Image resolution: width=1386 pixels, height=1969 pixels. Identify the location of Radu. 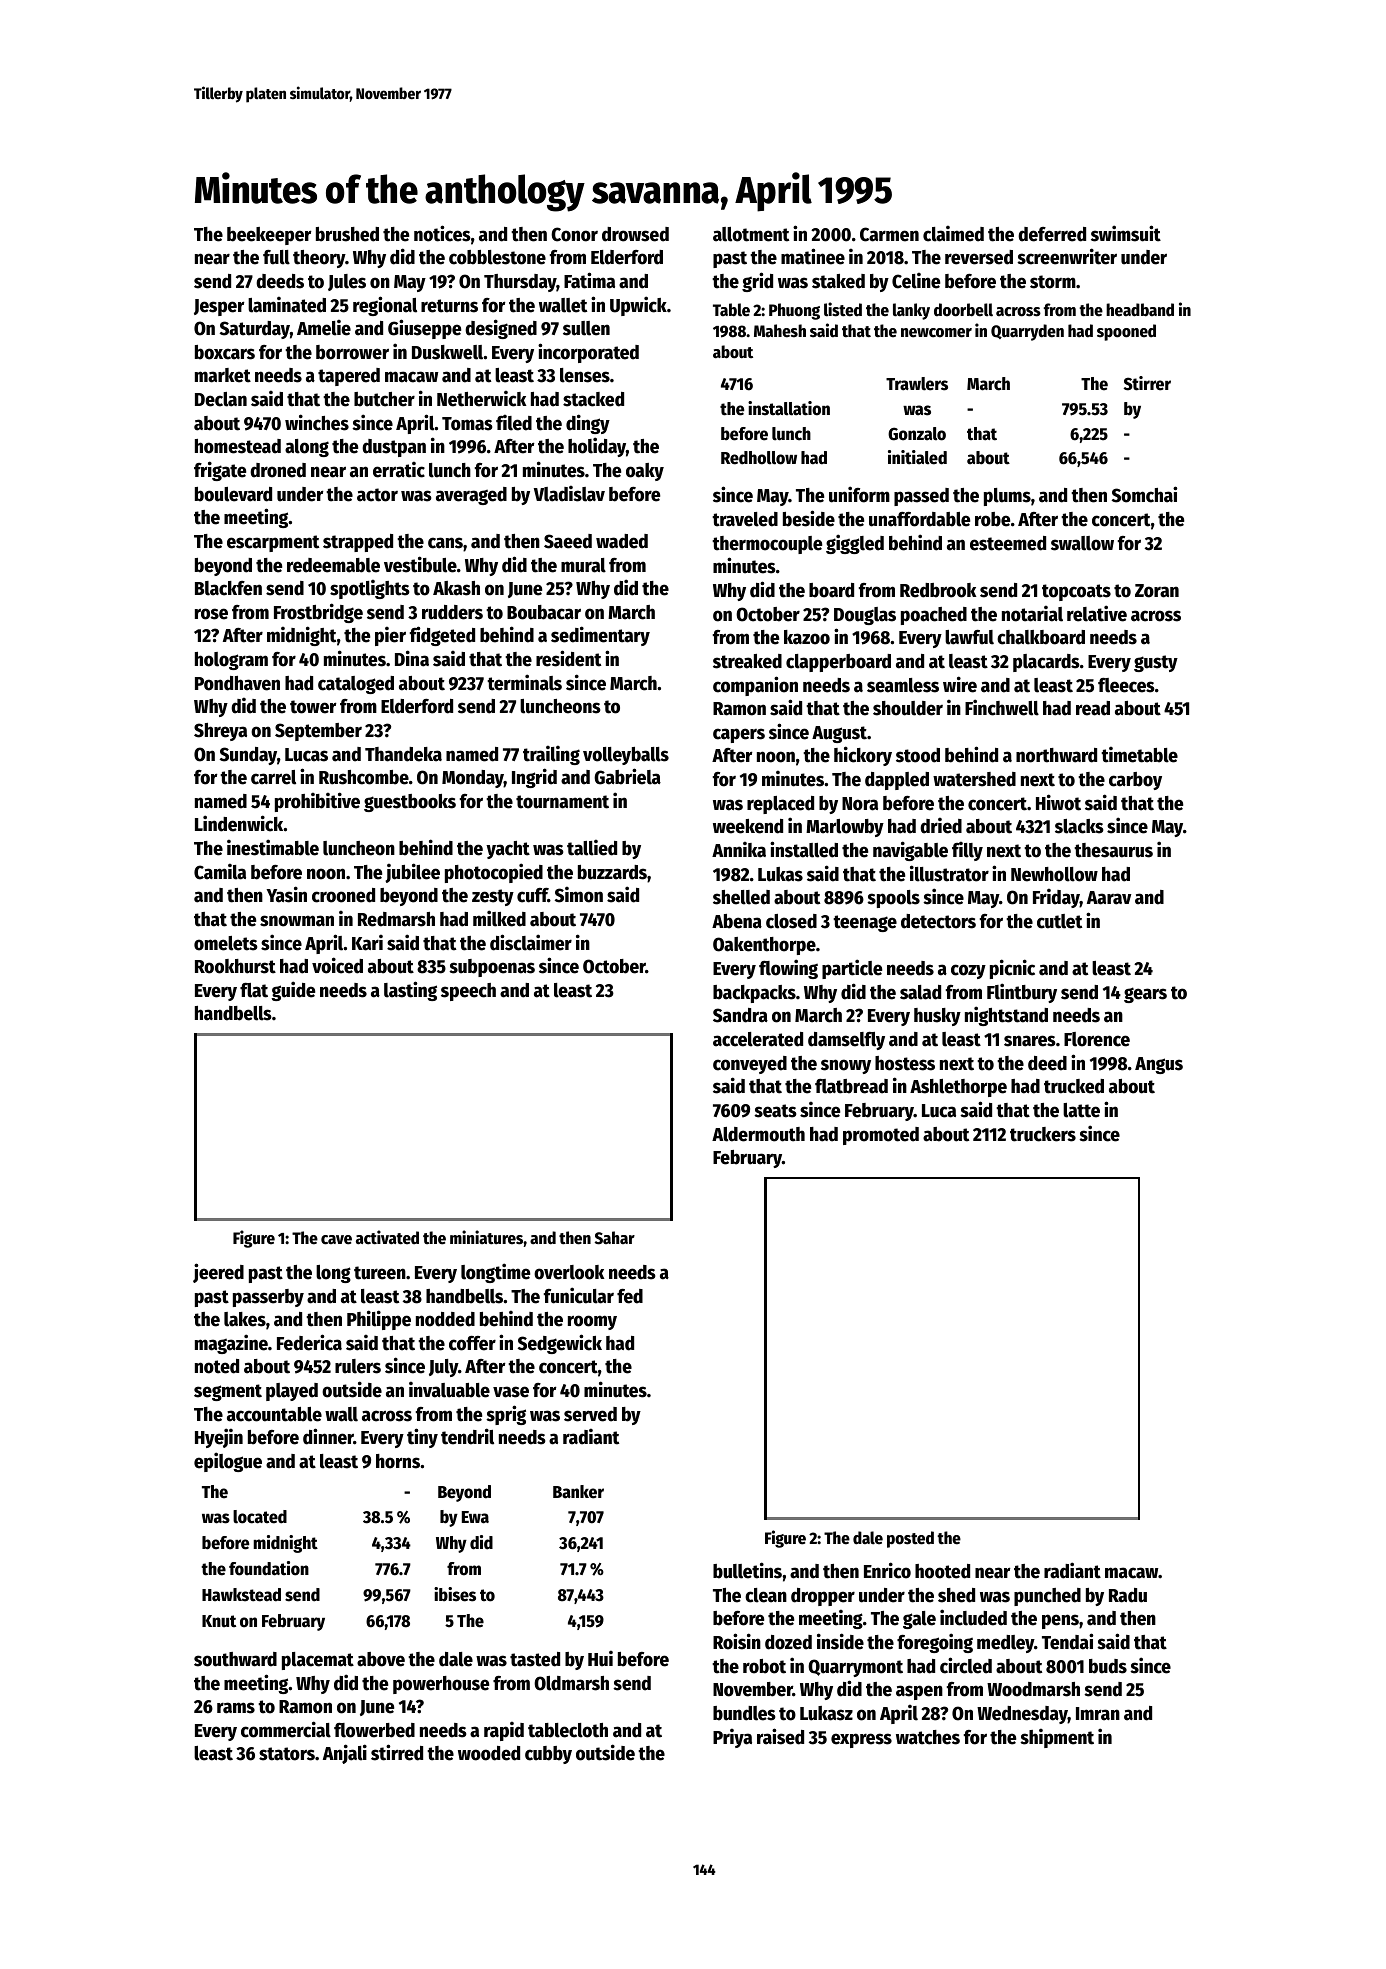
(1128, 1595).
